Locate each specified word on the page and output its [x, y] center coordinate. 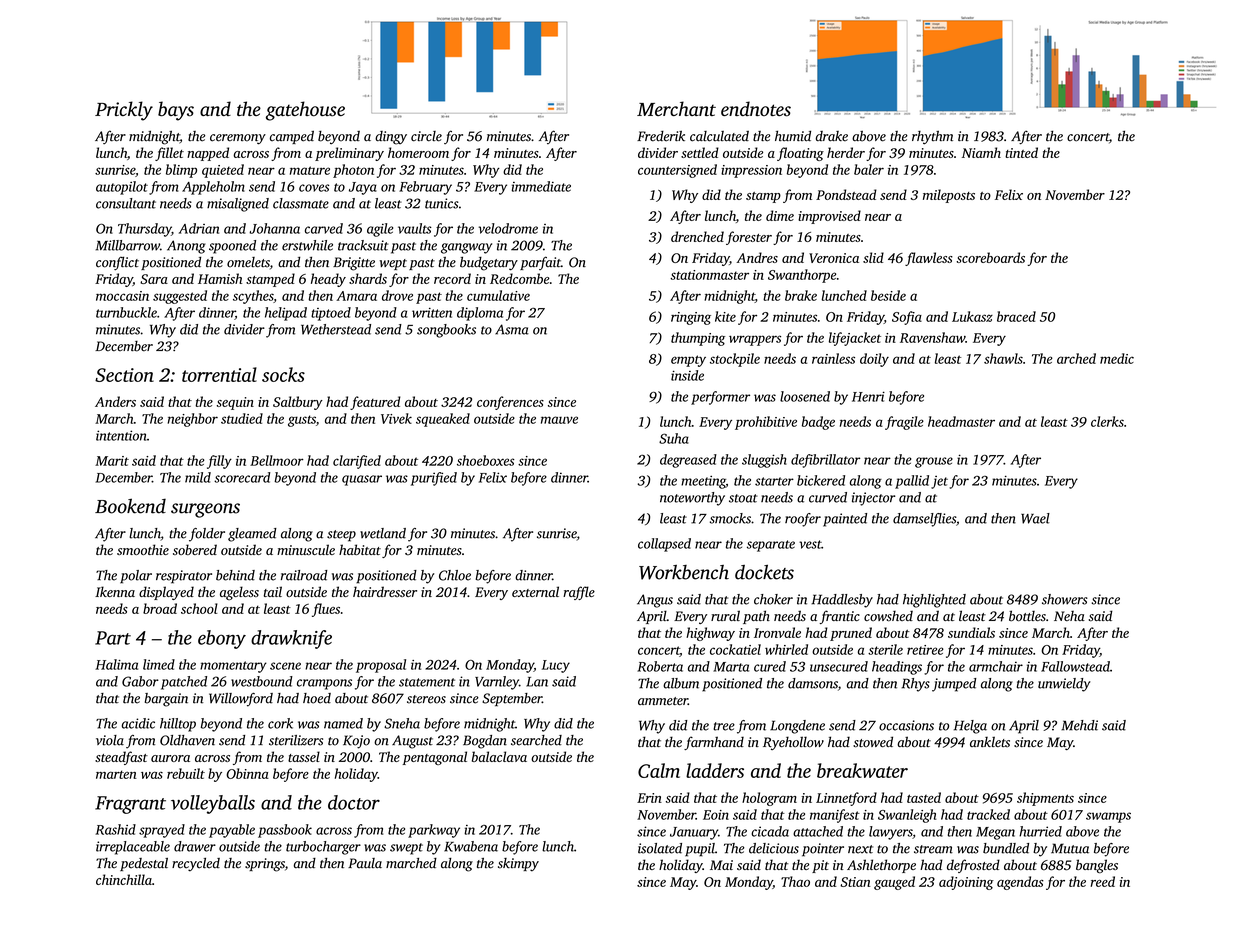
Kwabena [471, 846]
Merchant [676, 108]
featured [375, 403]
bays [176, 111]
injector [873, 499]
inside [687, 375]
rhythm [932, 138]
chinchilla [124, 879]
